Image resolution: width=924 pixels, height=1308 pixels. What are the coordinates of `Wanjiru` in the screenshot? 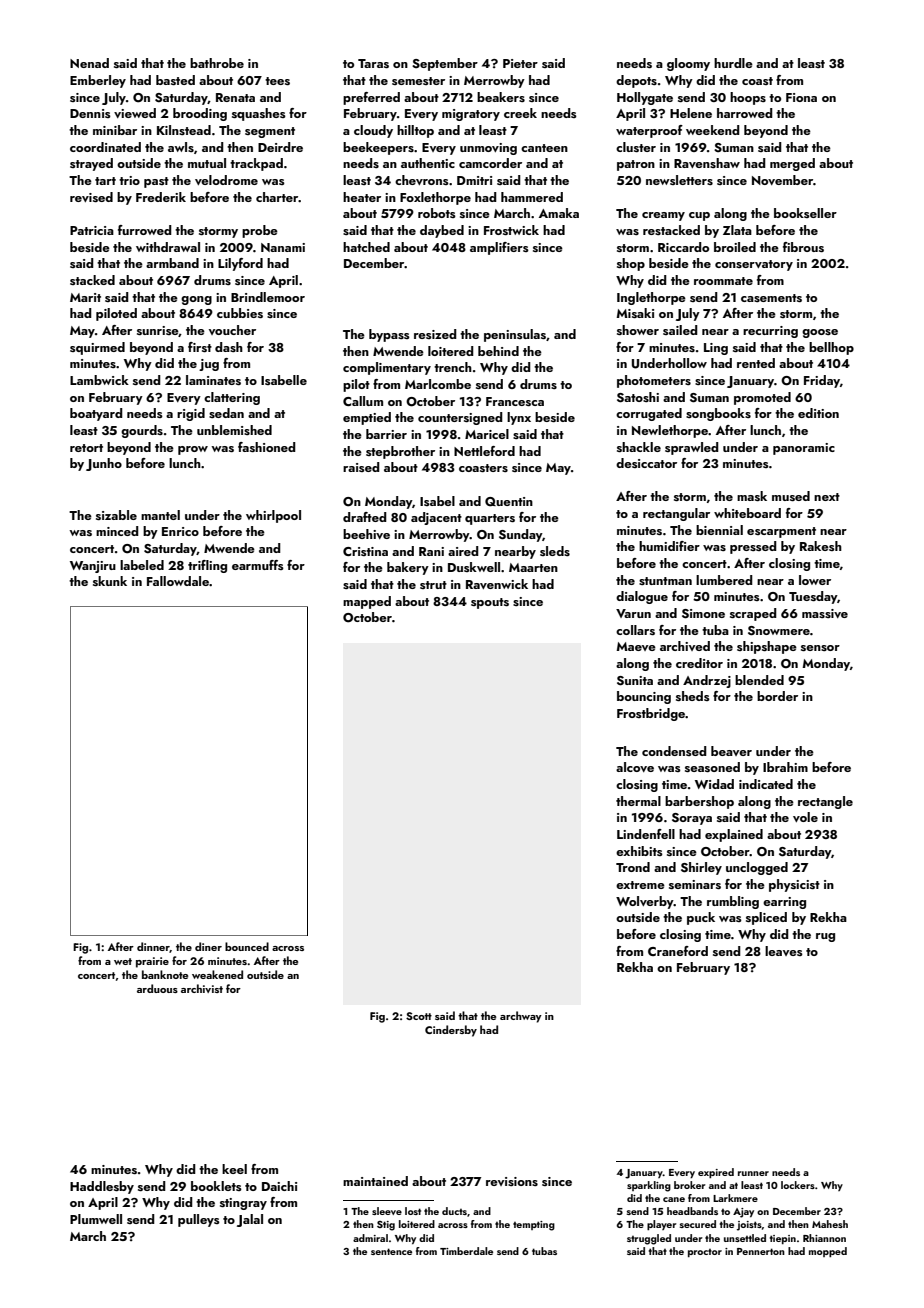 It's located at (93, 567).
